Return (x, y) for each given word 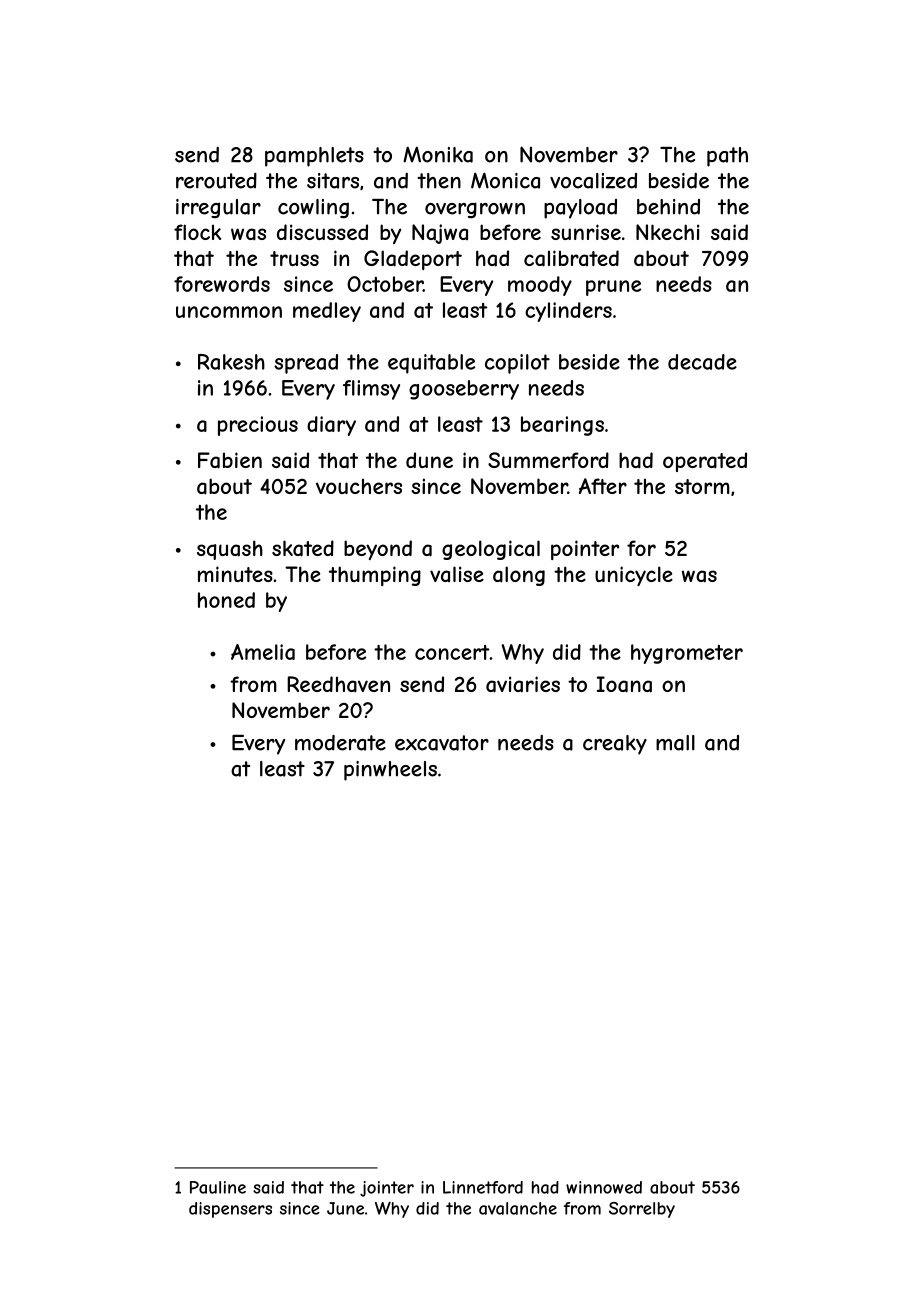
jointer (387, 1189)
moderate (340, 742)
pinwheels (390, 771)
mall (675, 743)
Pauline (218, 1187)
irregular (218, 209)
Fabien (230, 460)
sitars (333, 181)
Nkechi (667, 232)
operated (705, 462)
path (727, 157)
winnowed (604, 1187)
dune (429, 460)
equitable (431, 364)
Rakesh (231, 362)
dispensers (230, 1210)
